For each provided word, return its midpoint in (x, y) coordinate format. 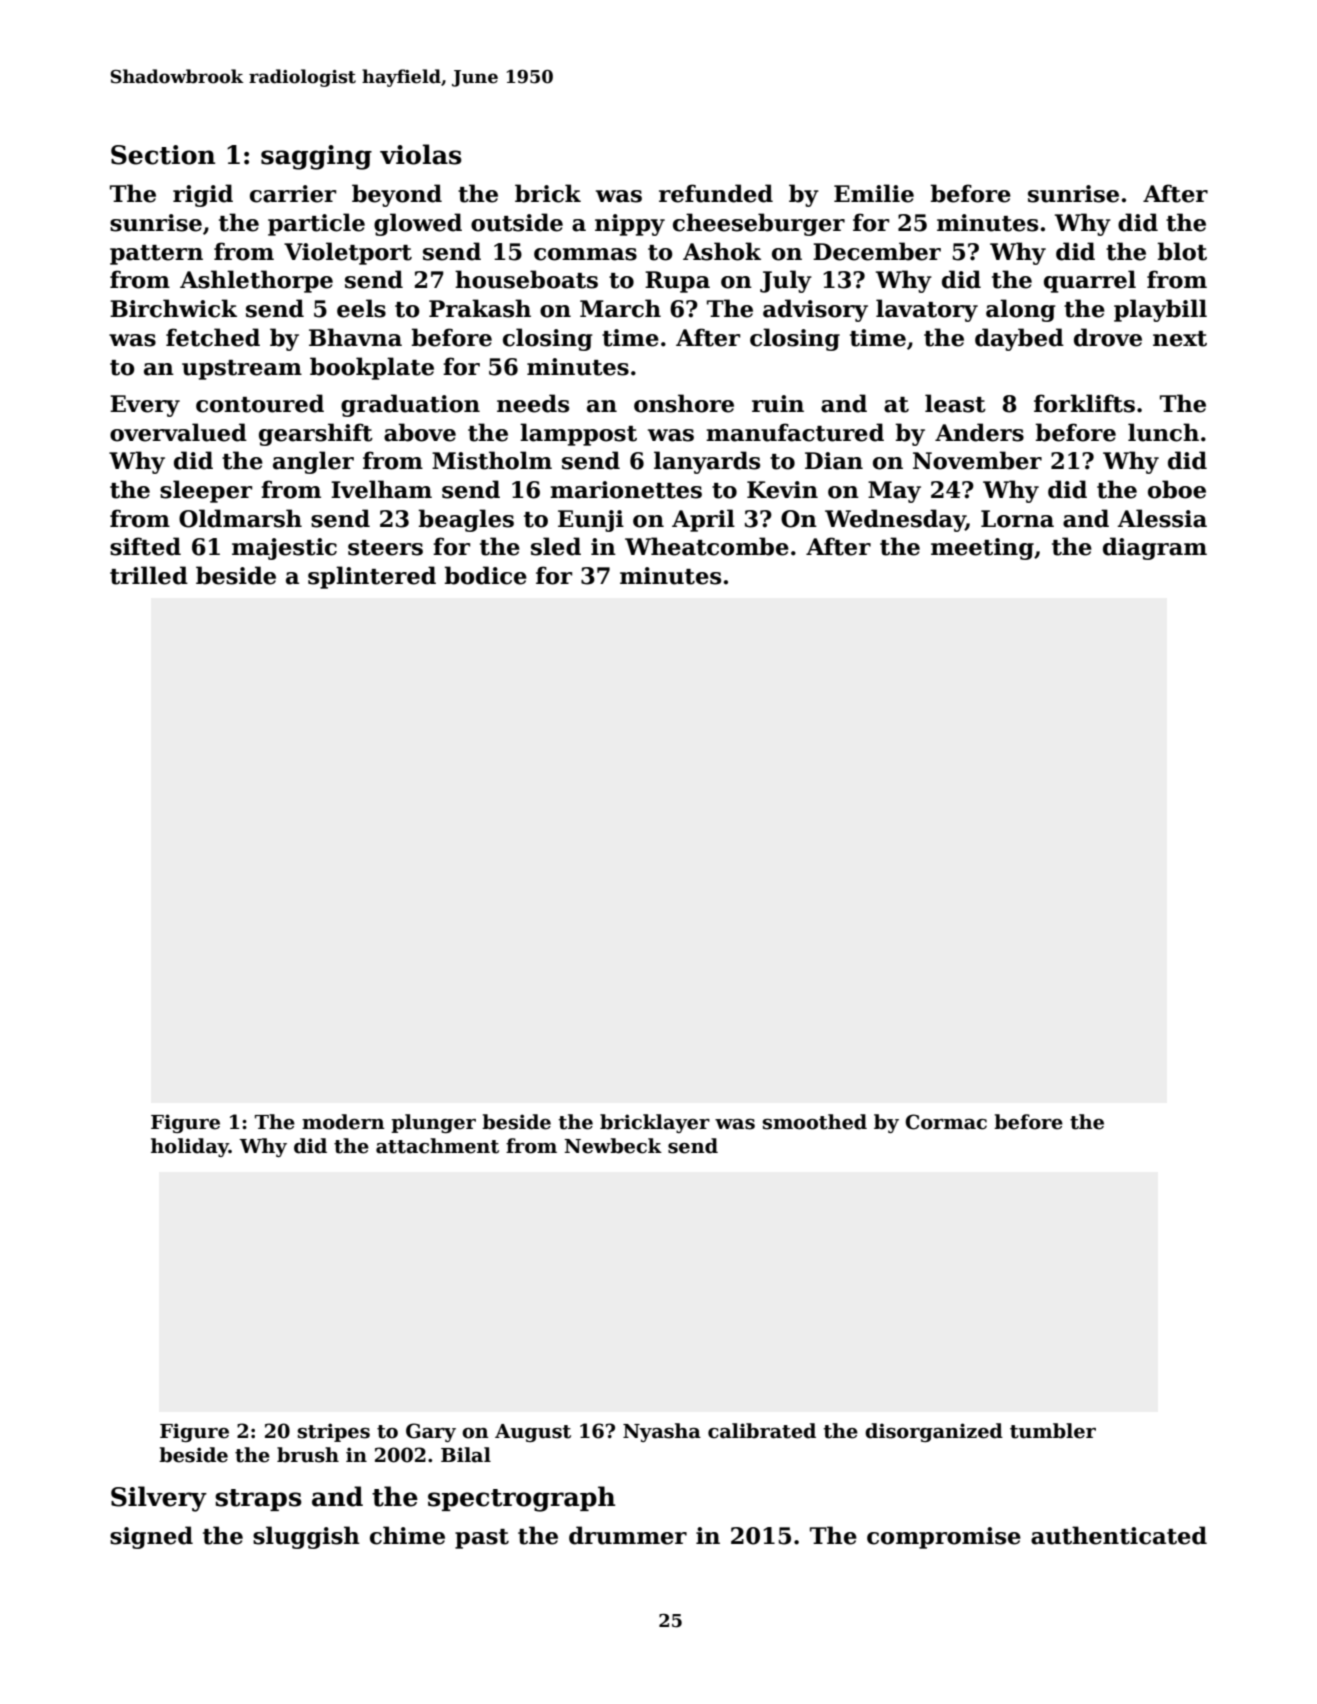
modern (343, 1122)
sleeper (206, 491)
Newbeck (613, 1146)
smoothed (815, 1122)
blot (1182, 251)
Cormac (946, 1122)
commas (585, 254)
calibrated (762, 1431)
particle (316, 224)
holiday (190, 1147)
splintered (372, 577)
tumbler (1053, 1431)
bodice (485, 575)
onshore (684, 403)
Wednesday (895, 520)
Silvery (159, 1499)
